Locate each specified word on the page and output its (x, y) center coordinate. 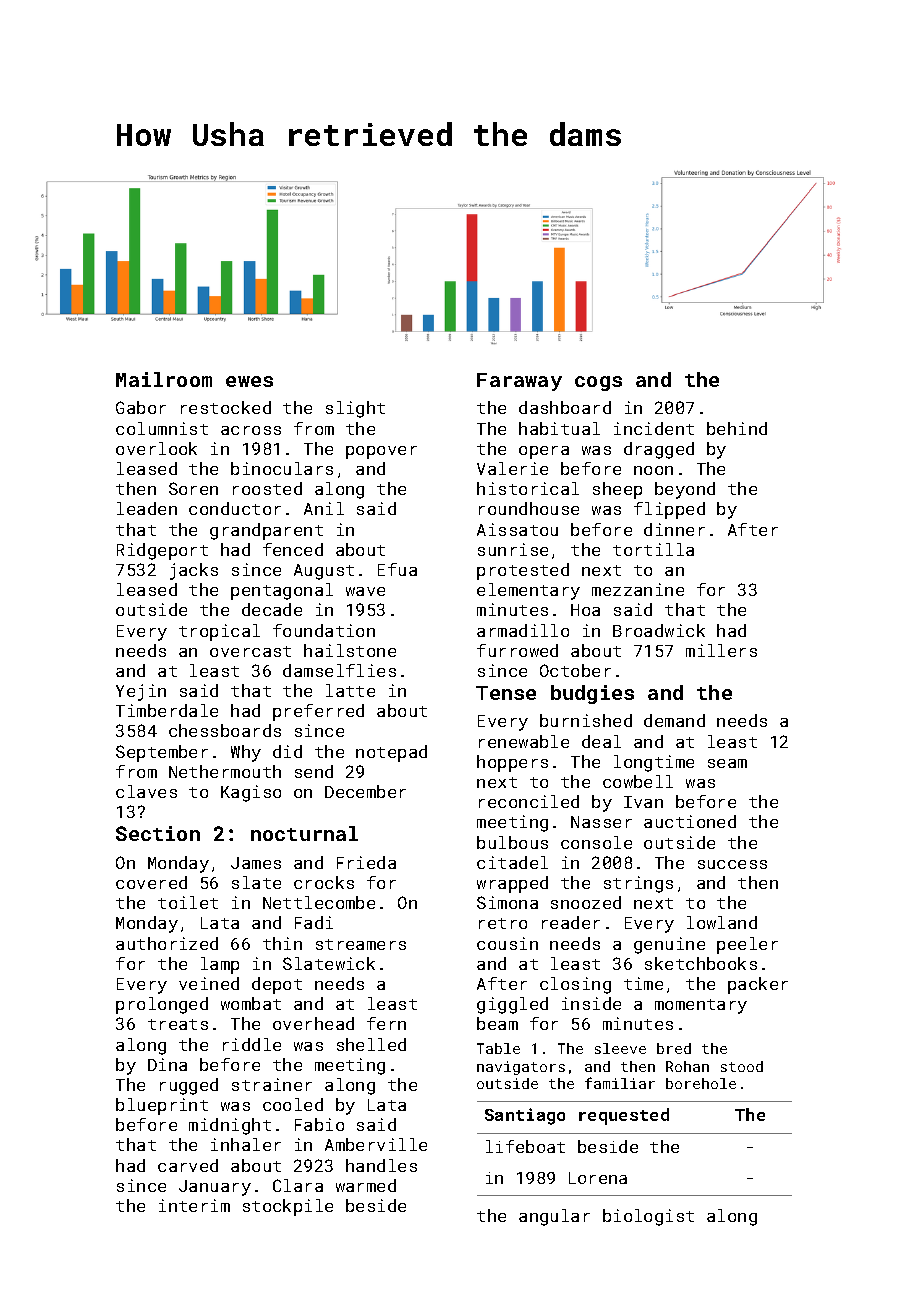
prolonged (162, 1005)
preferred (318, 712)
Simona (507, 902)
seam (727, 763)
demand (674, 720)
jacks (194, 571)
